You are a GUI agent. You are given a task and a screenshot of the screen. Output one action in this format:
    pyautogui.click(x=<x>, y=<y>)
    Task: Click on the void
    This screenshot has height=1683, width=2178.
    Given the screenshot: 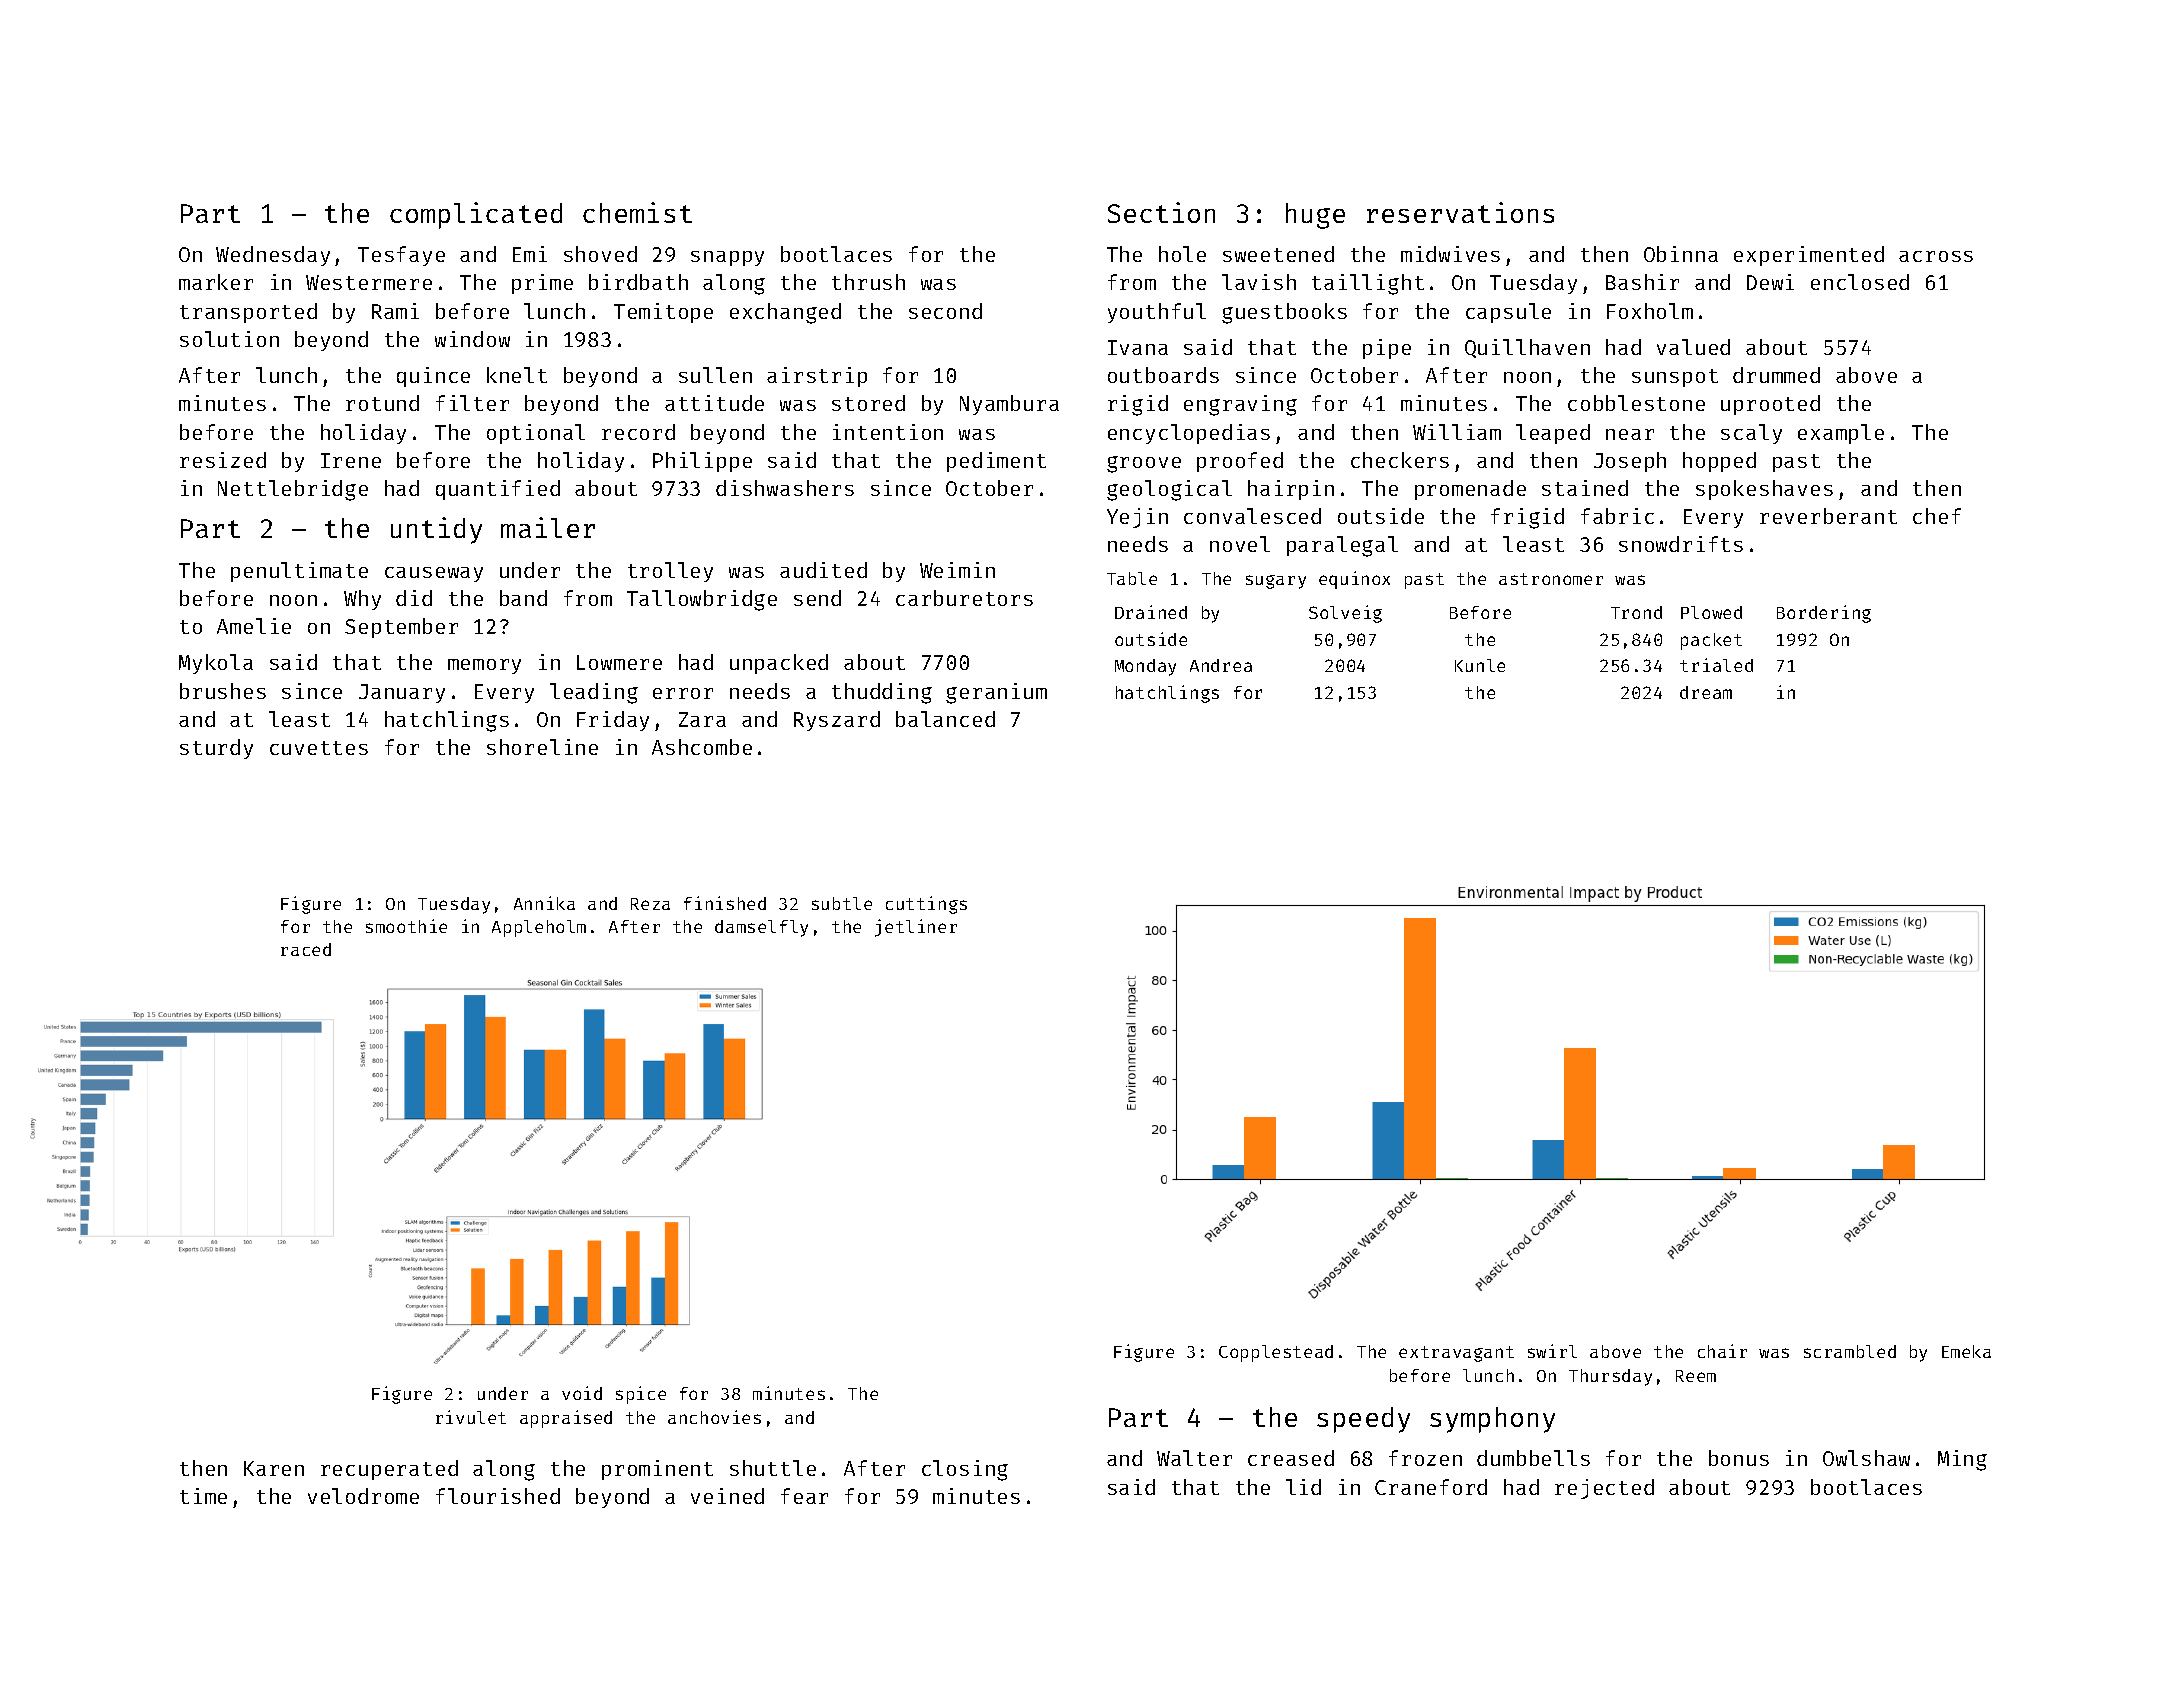 What is the action you would take?
    pyautogui.click(x=582, y=1393)
